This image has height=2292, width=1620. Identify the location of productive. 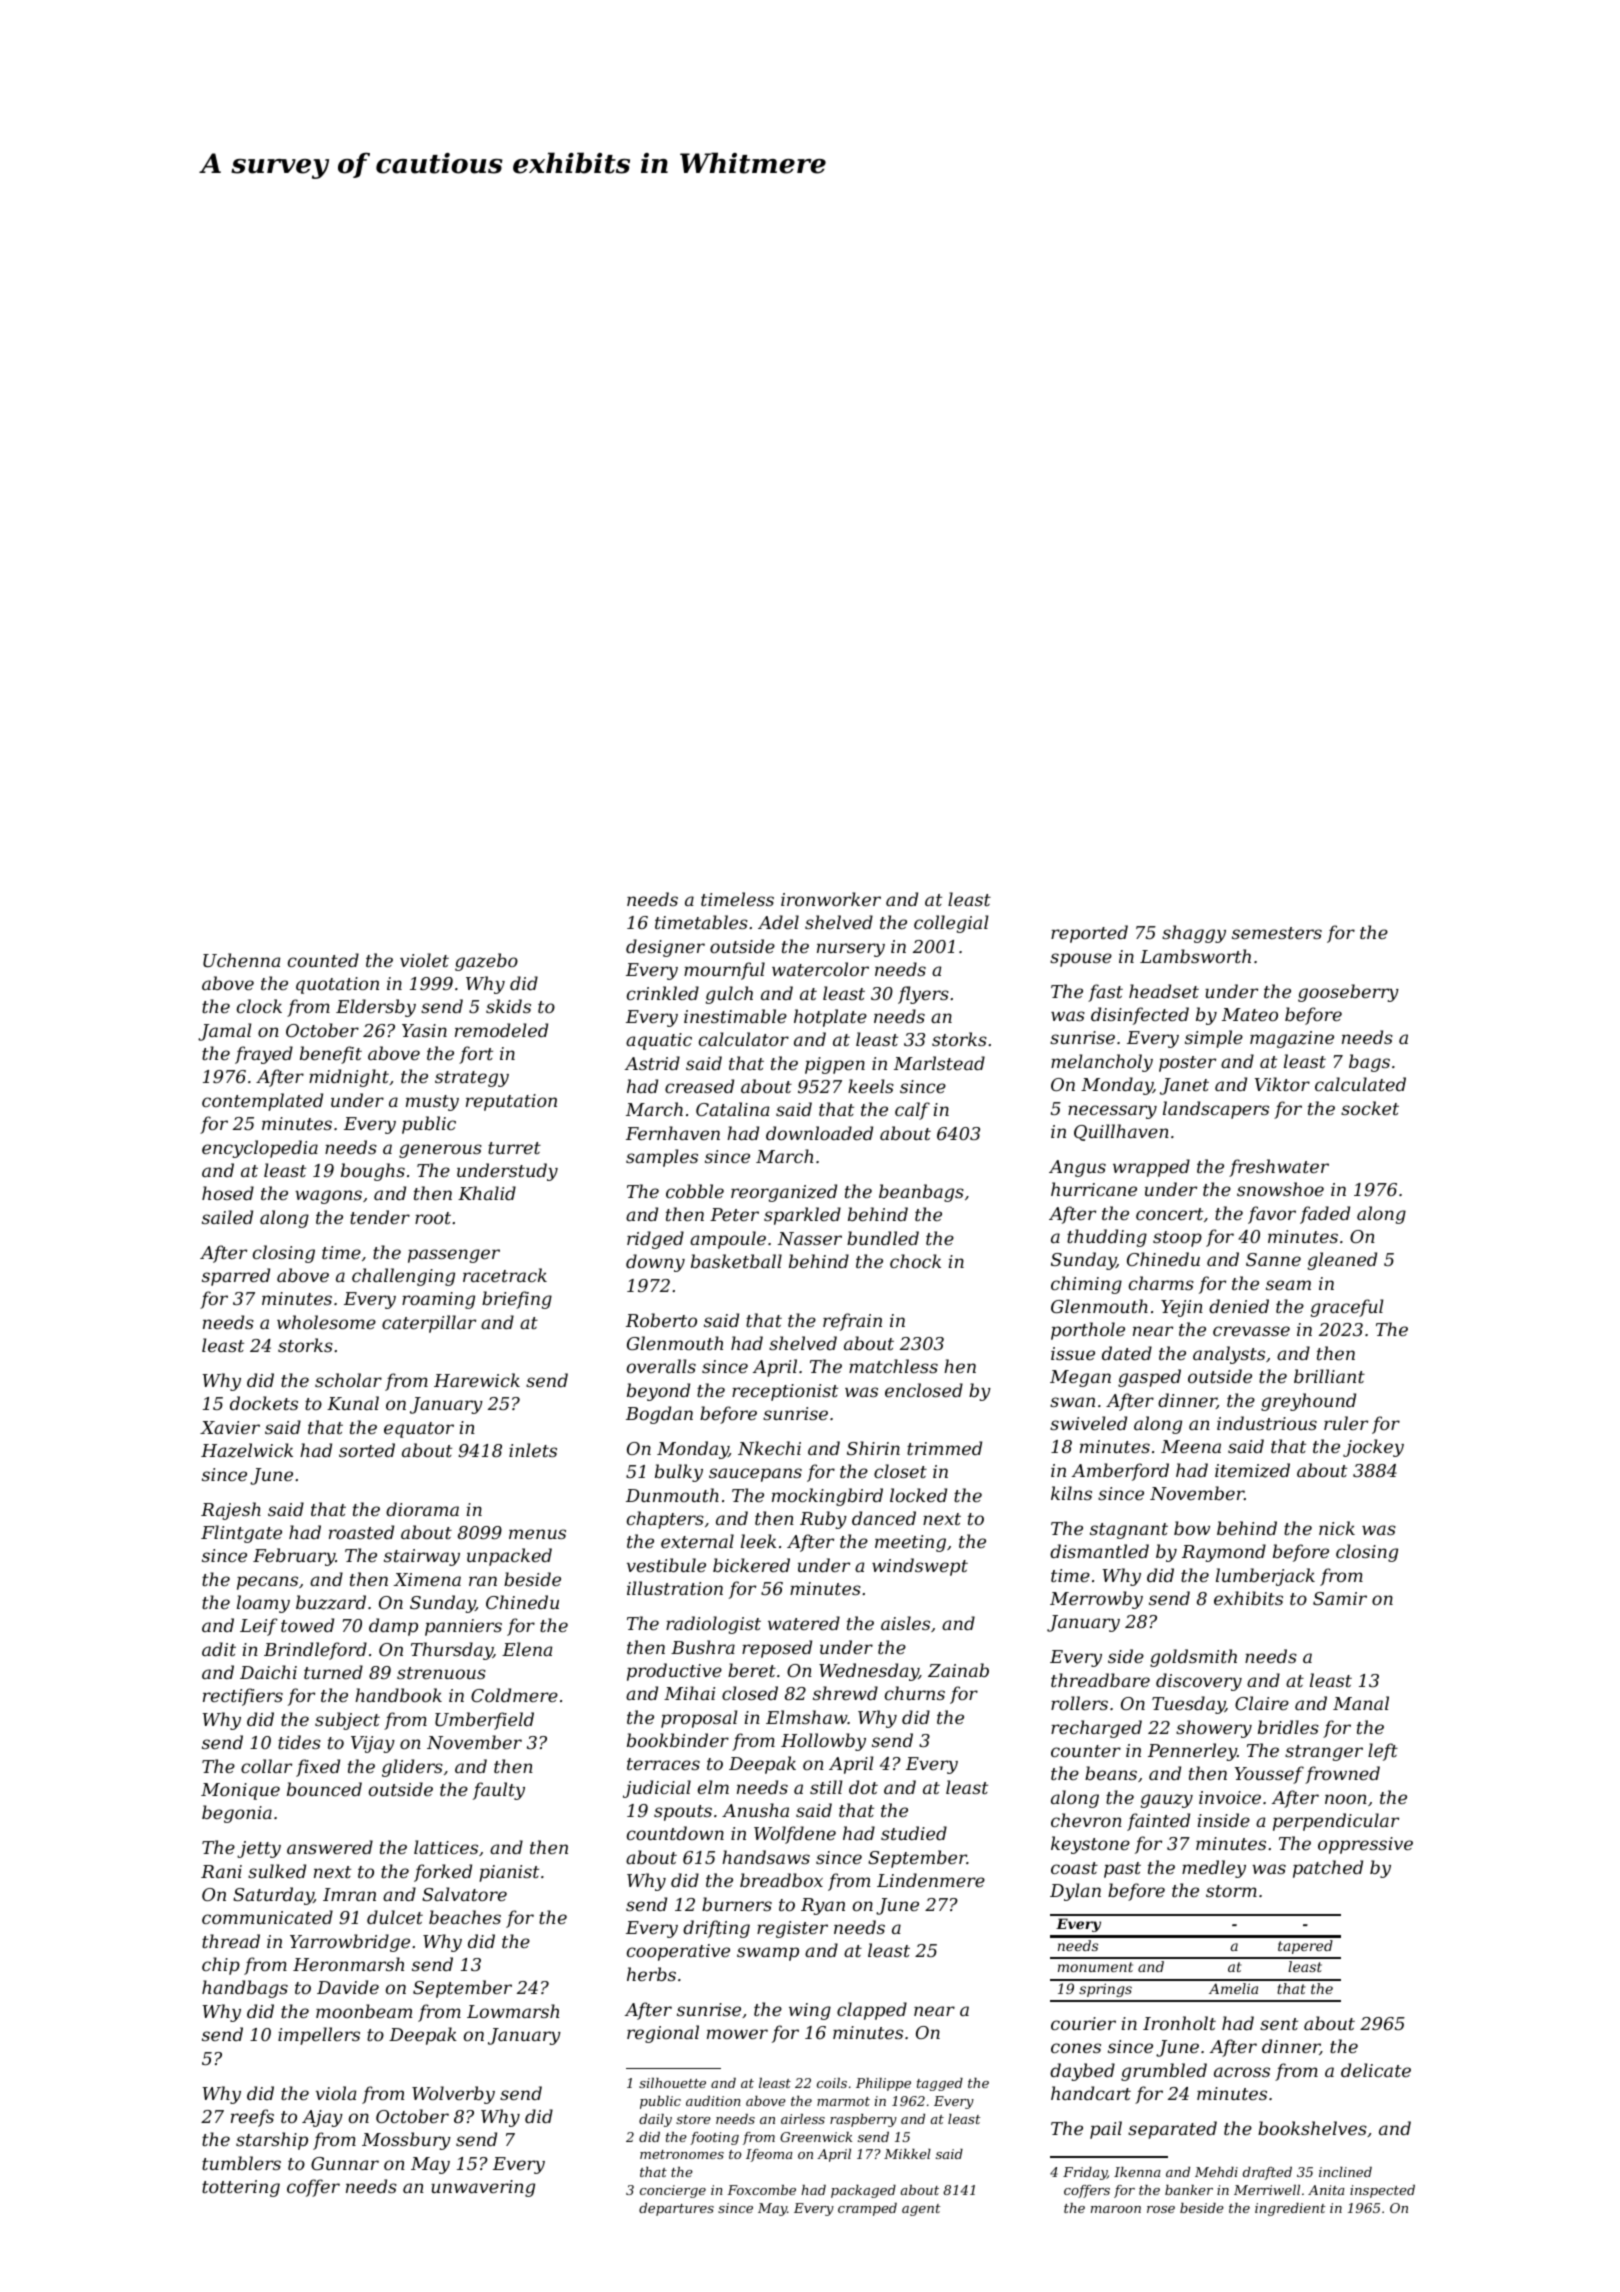
(674, 1672).
